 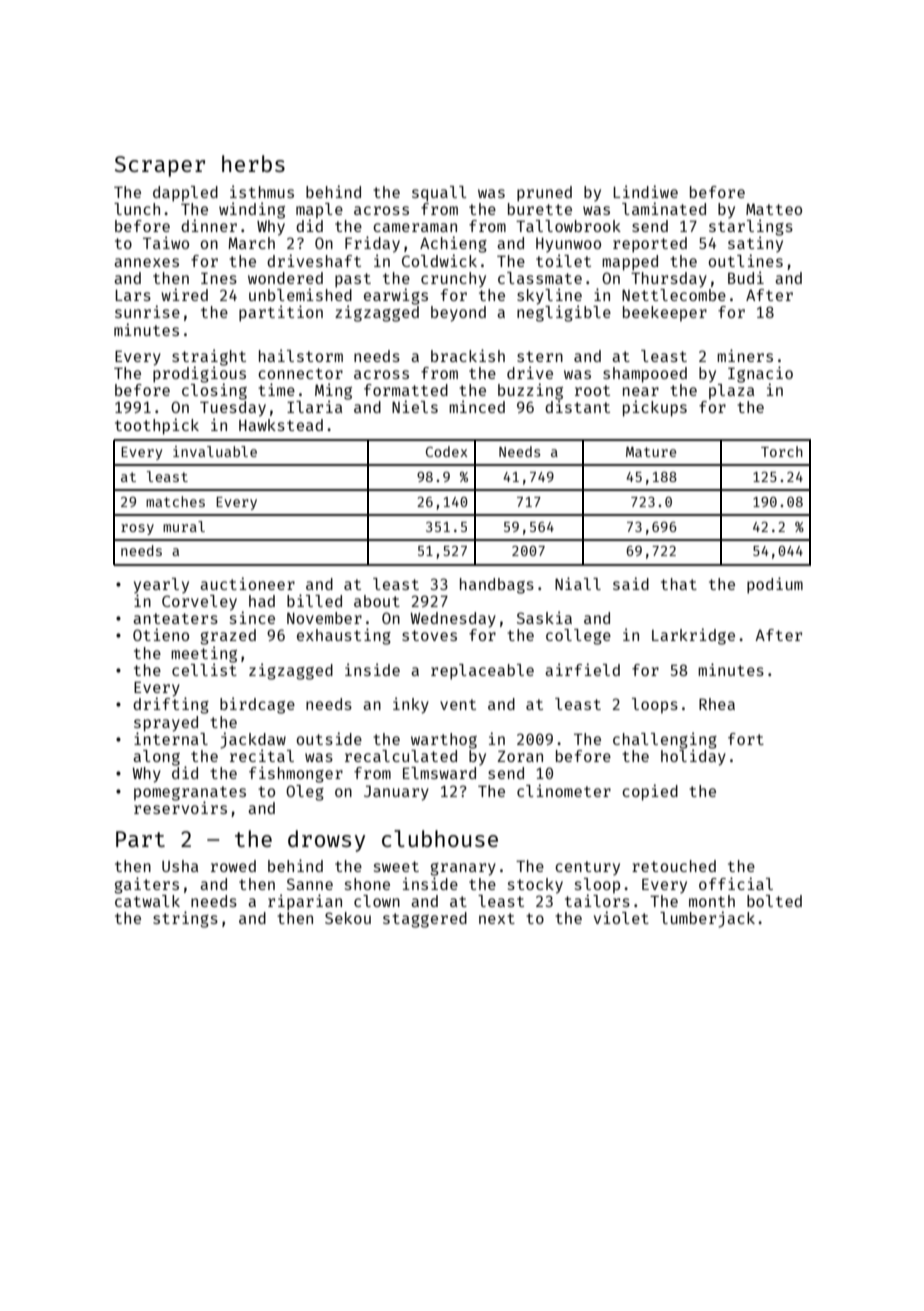 What do you see at coordinates (161, 634) in the image?
I see `Otieno` at bounding box center [161, 634].
